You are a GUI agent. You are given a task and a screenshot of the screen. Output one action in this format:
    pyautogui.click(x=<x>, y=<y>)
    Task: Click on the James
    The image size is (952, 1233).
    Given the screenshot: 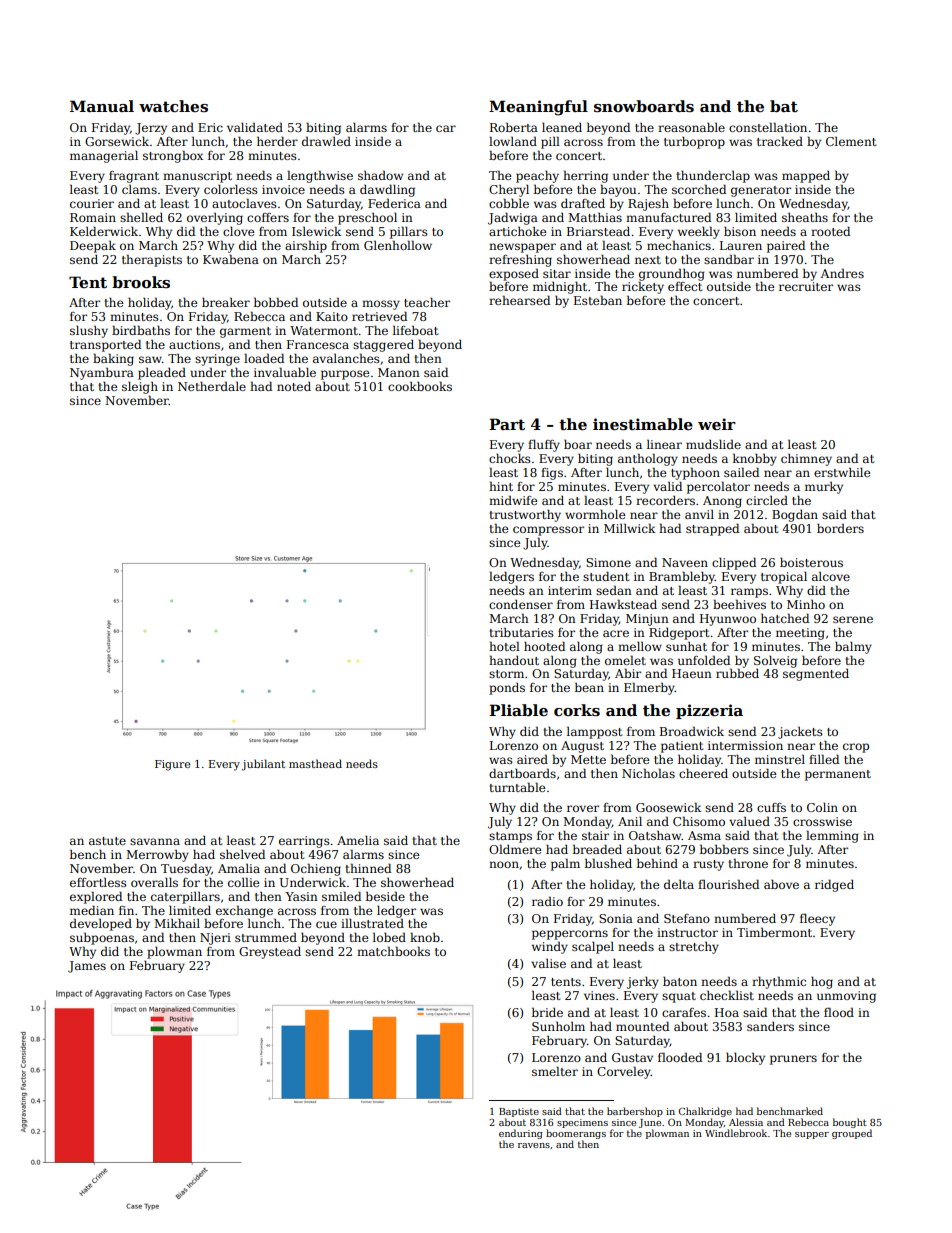 What is the action you would take?
    pyautogui.click(x=87, y=967)
